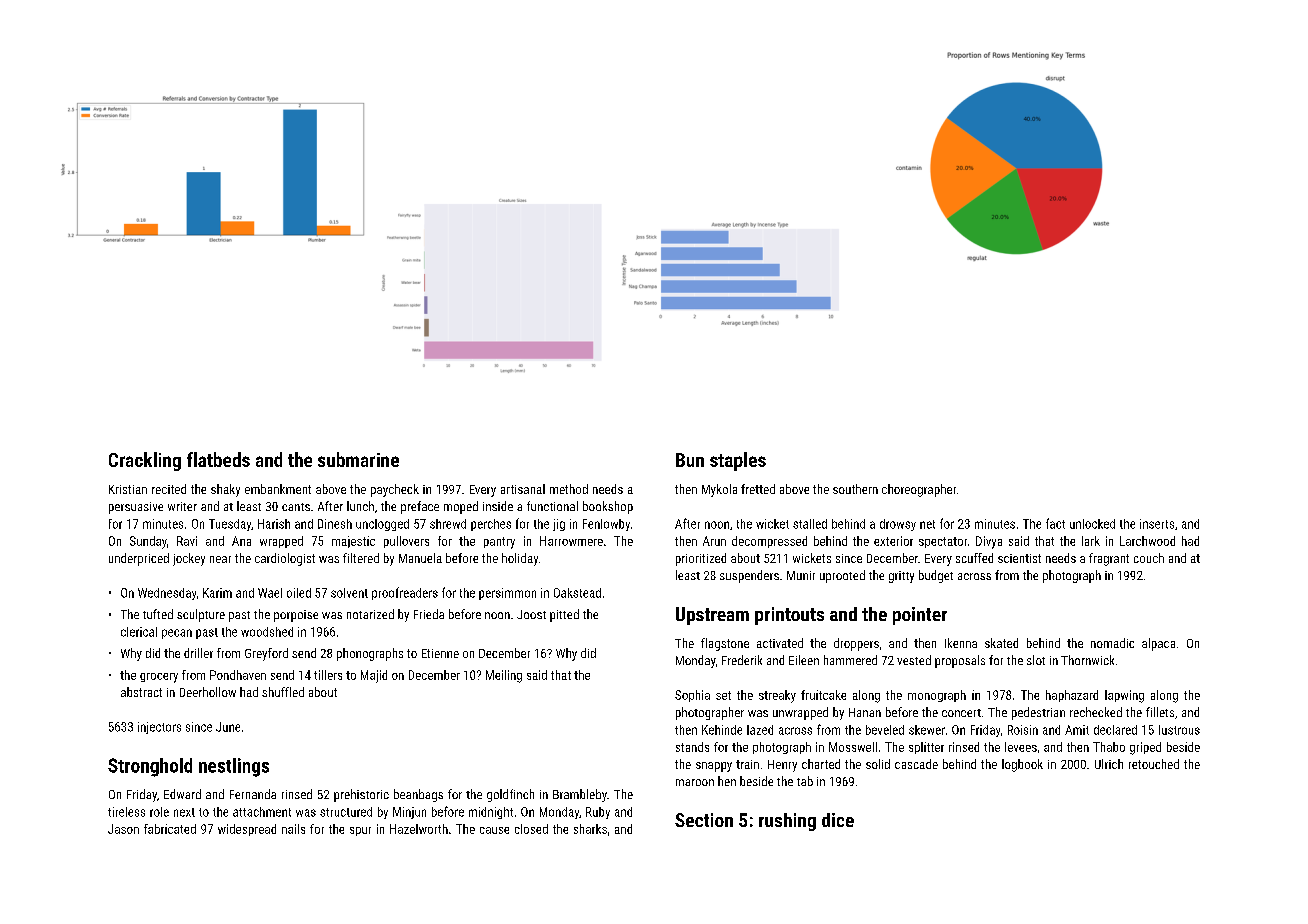  Describe the element at coordinates (1124, 696) in the document. I see `lapwing` at that location.
